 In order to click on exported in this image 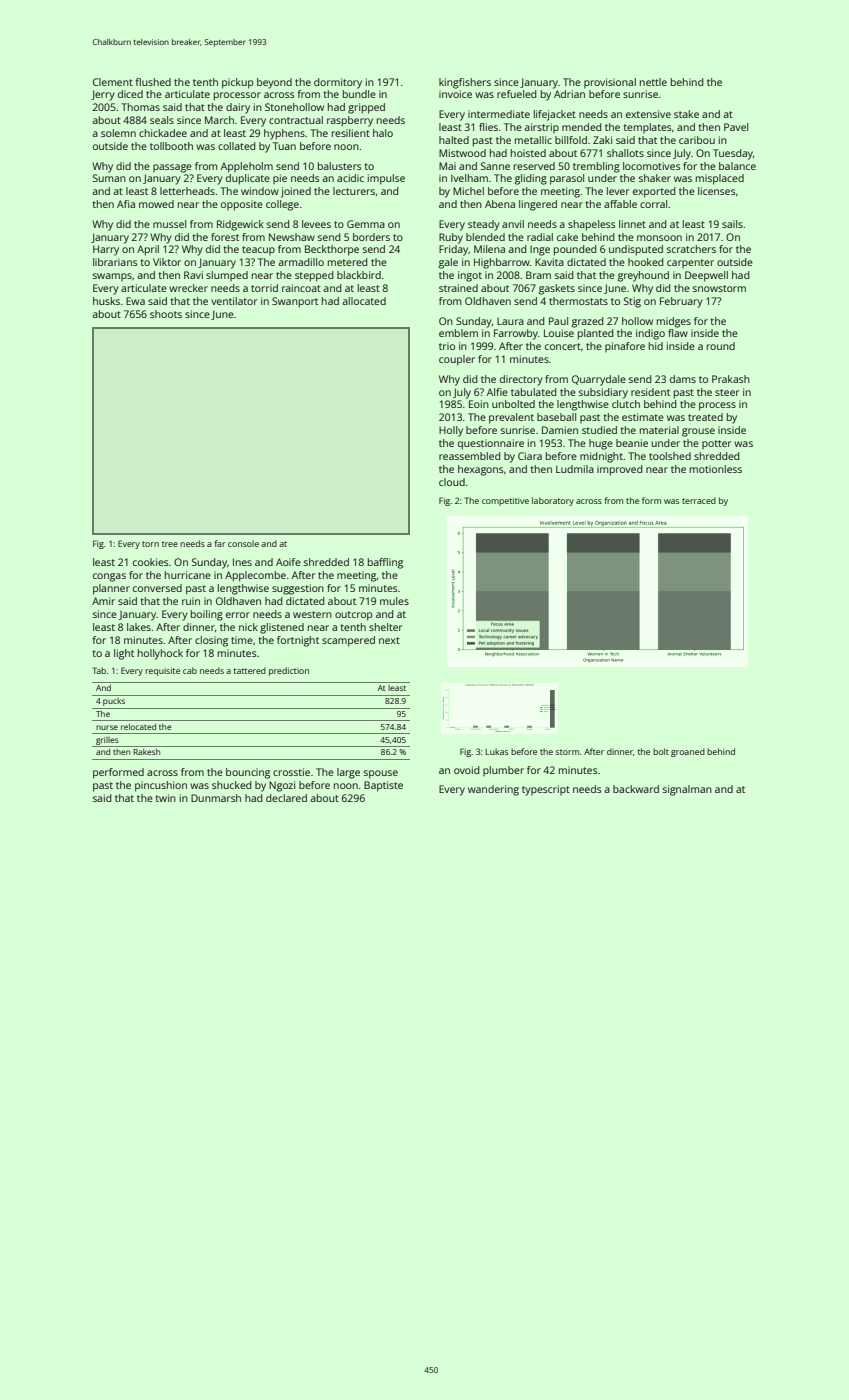, I will do `click(654, 192)`.
